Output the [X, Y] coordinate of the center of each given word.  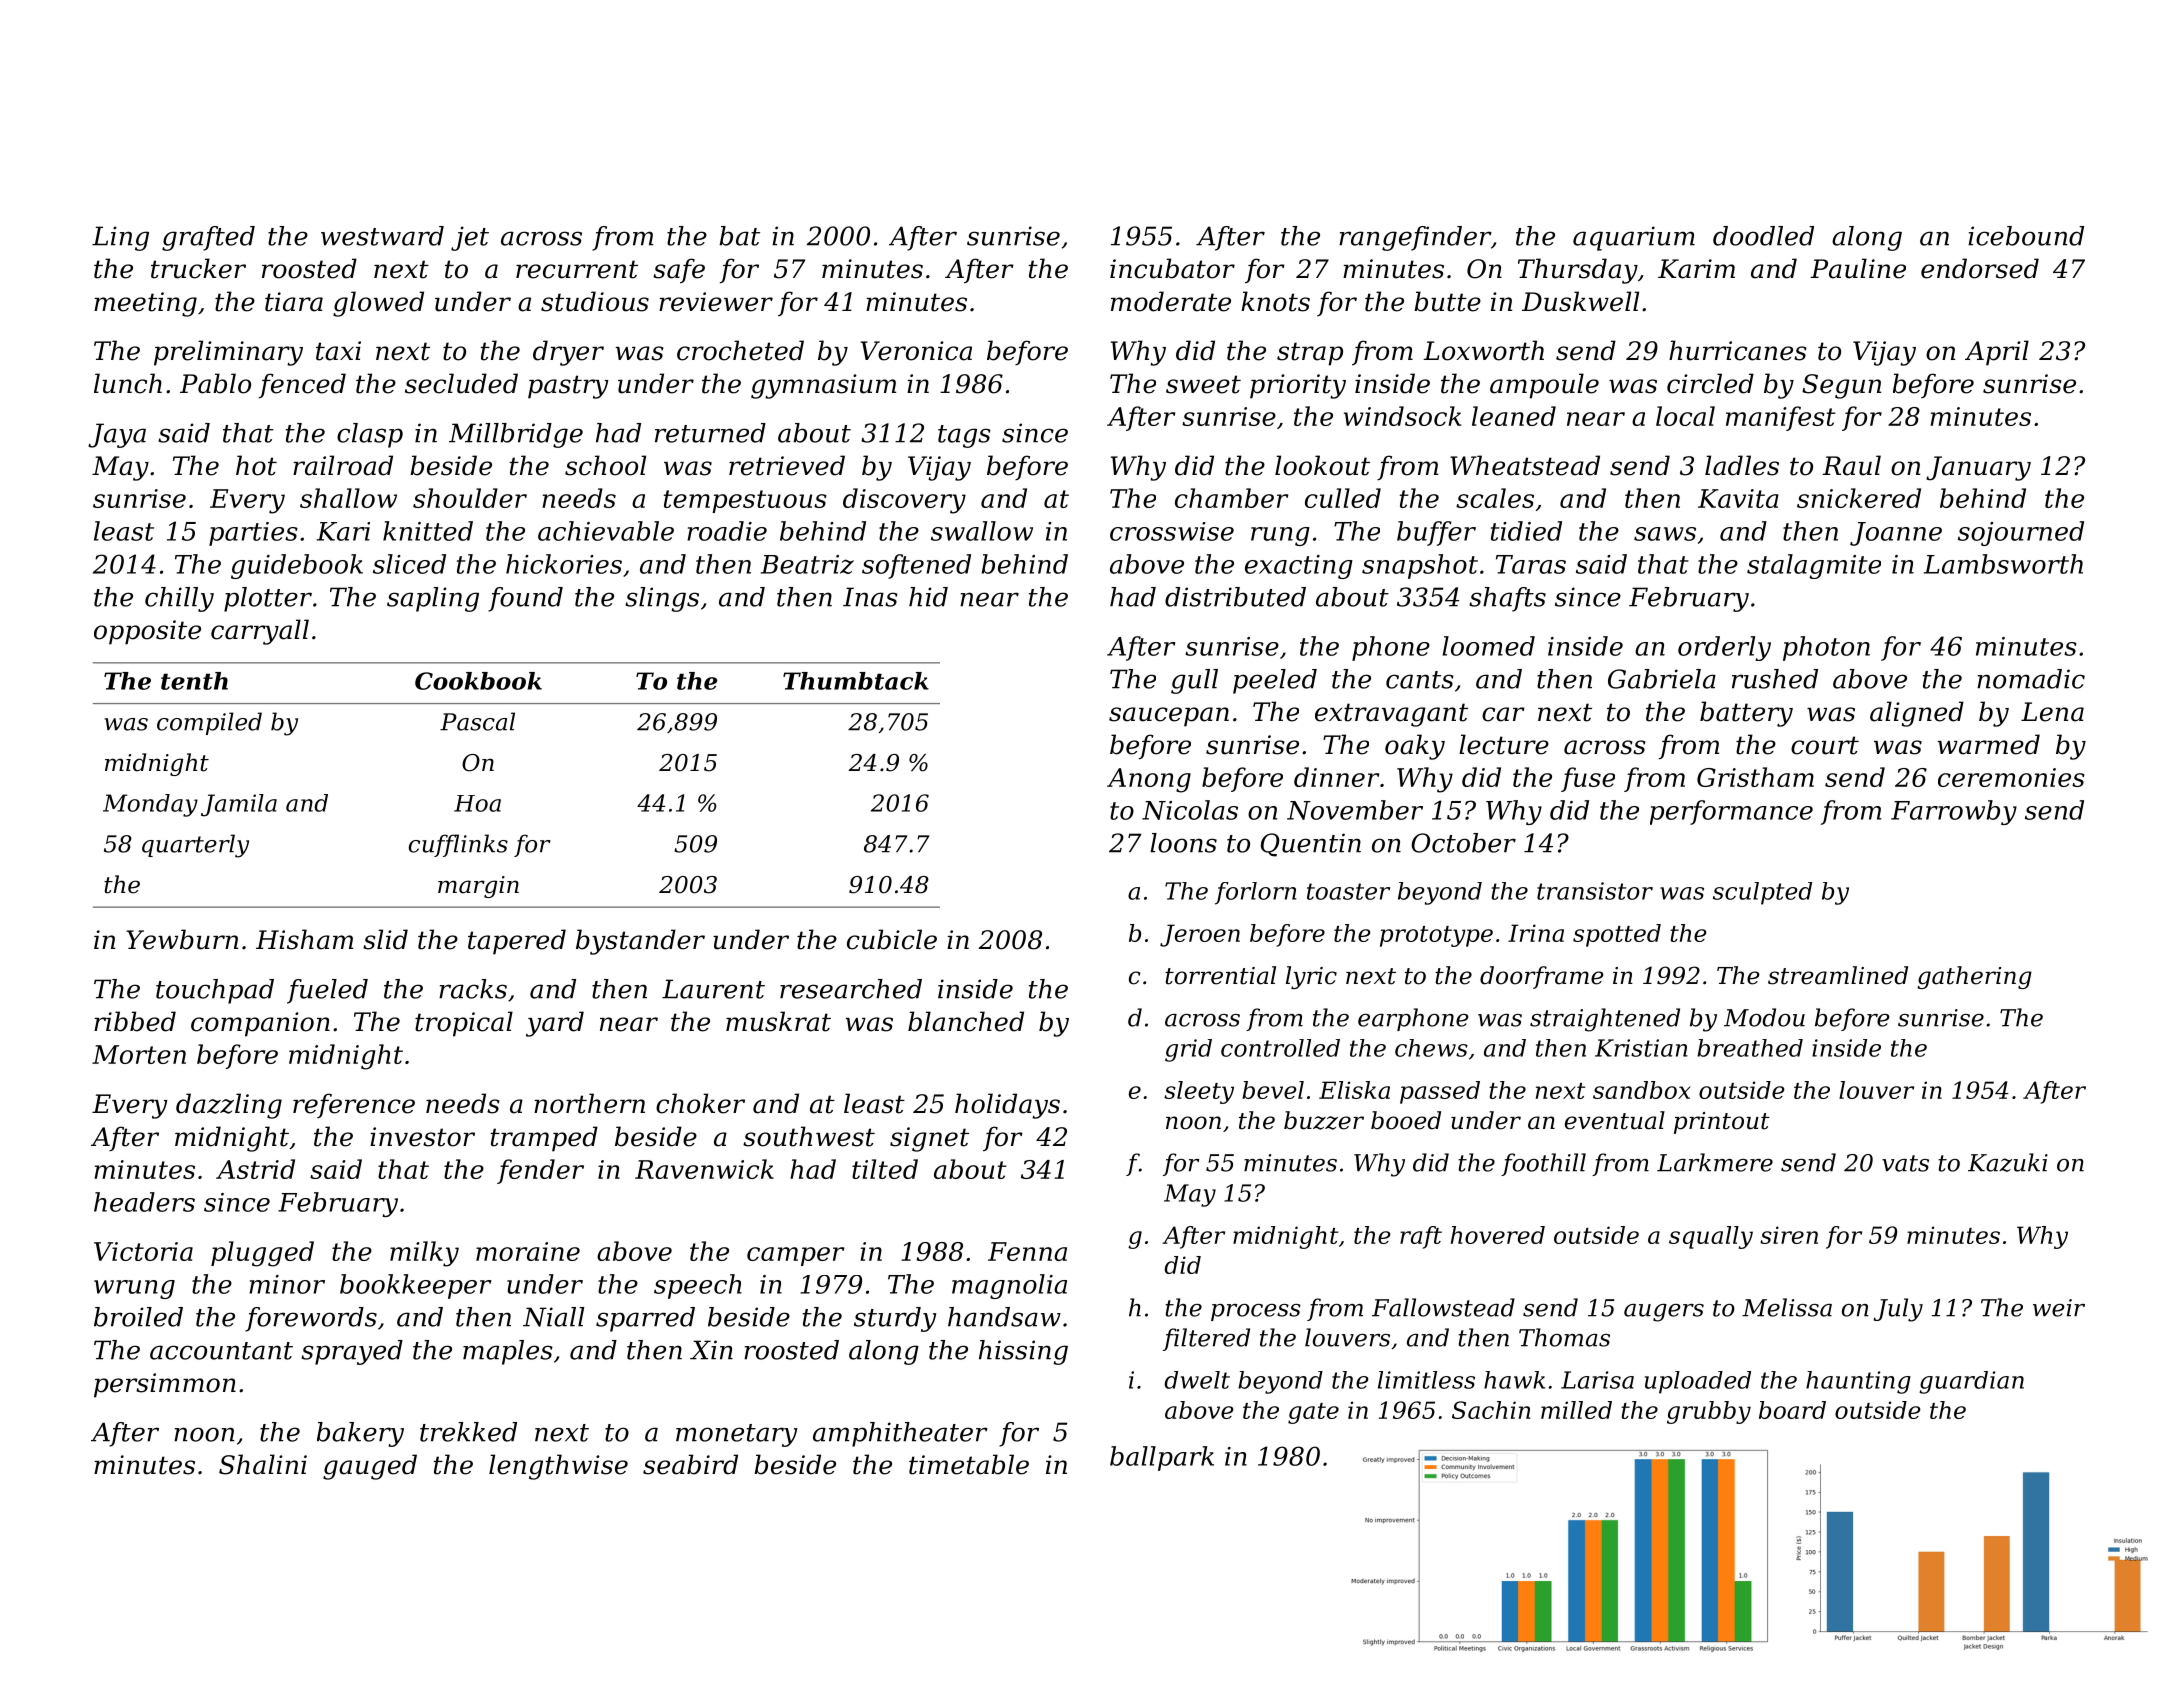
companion [260, 1024]
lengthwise [558, 1467]
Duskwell [1580, 301]
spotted [1617, 935]
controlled [1280, 1048]
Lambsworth [2003, 564]
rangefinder [1415, 238]
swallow [982, 531]
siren [1789, 1235]
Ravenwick [704, 1169]
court [1825, 745]
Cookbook [478, 681]
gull [1194, 681]
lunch [128, 383]
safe [679, 271]
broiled [138, 1317]
